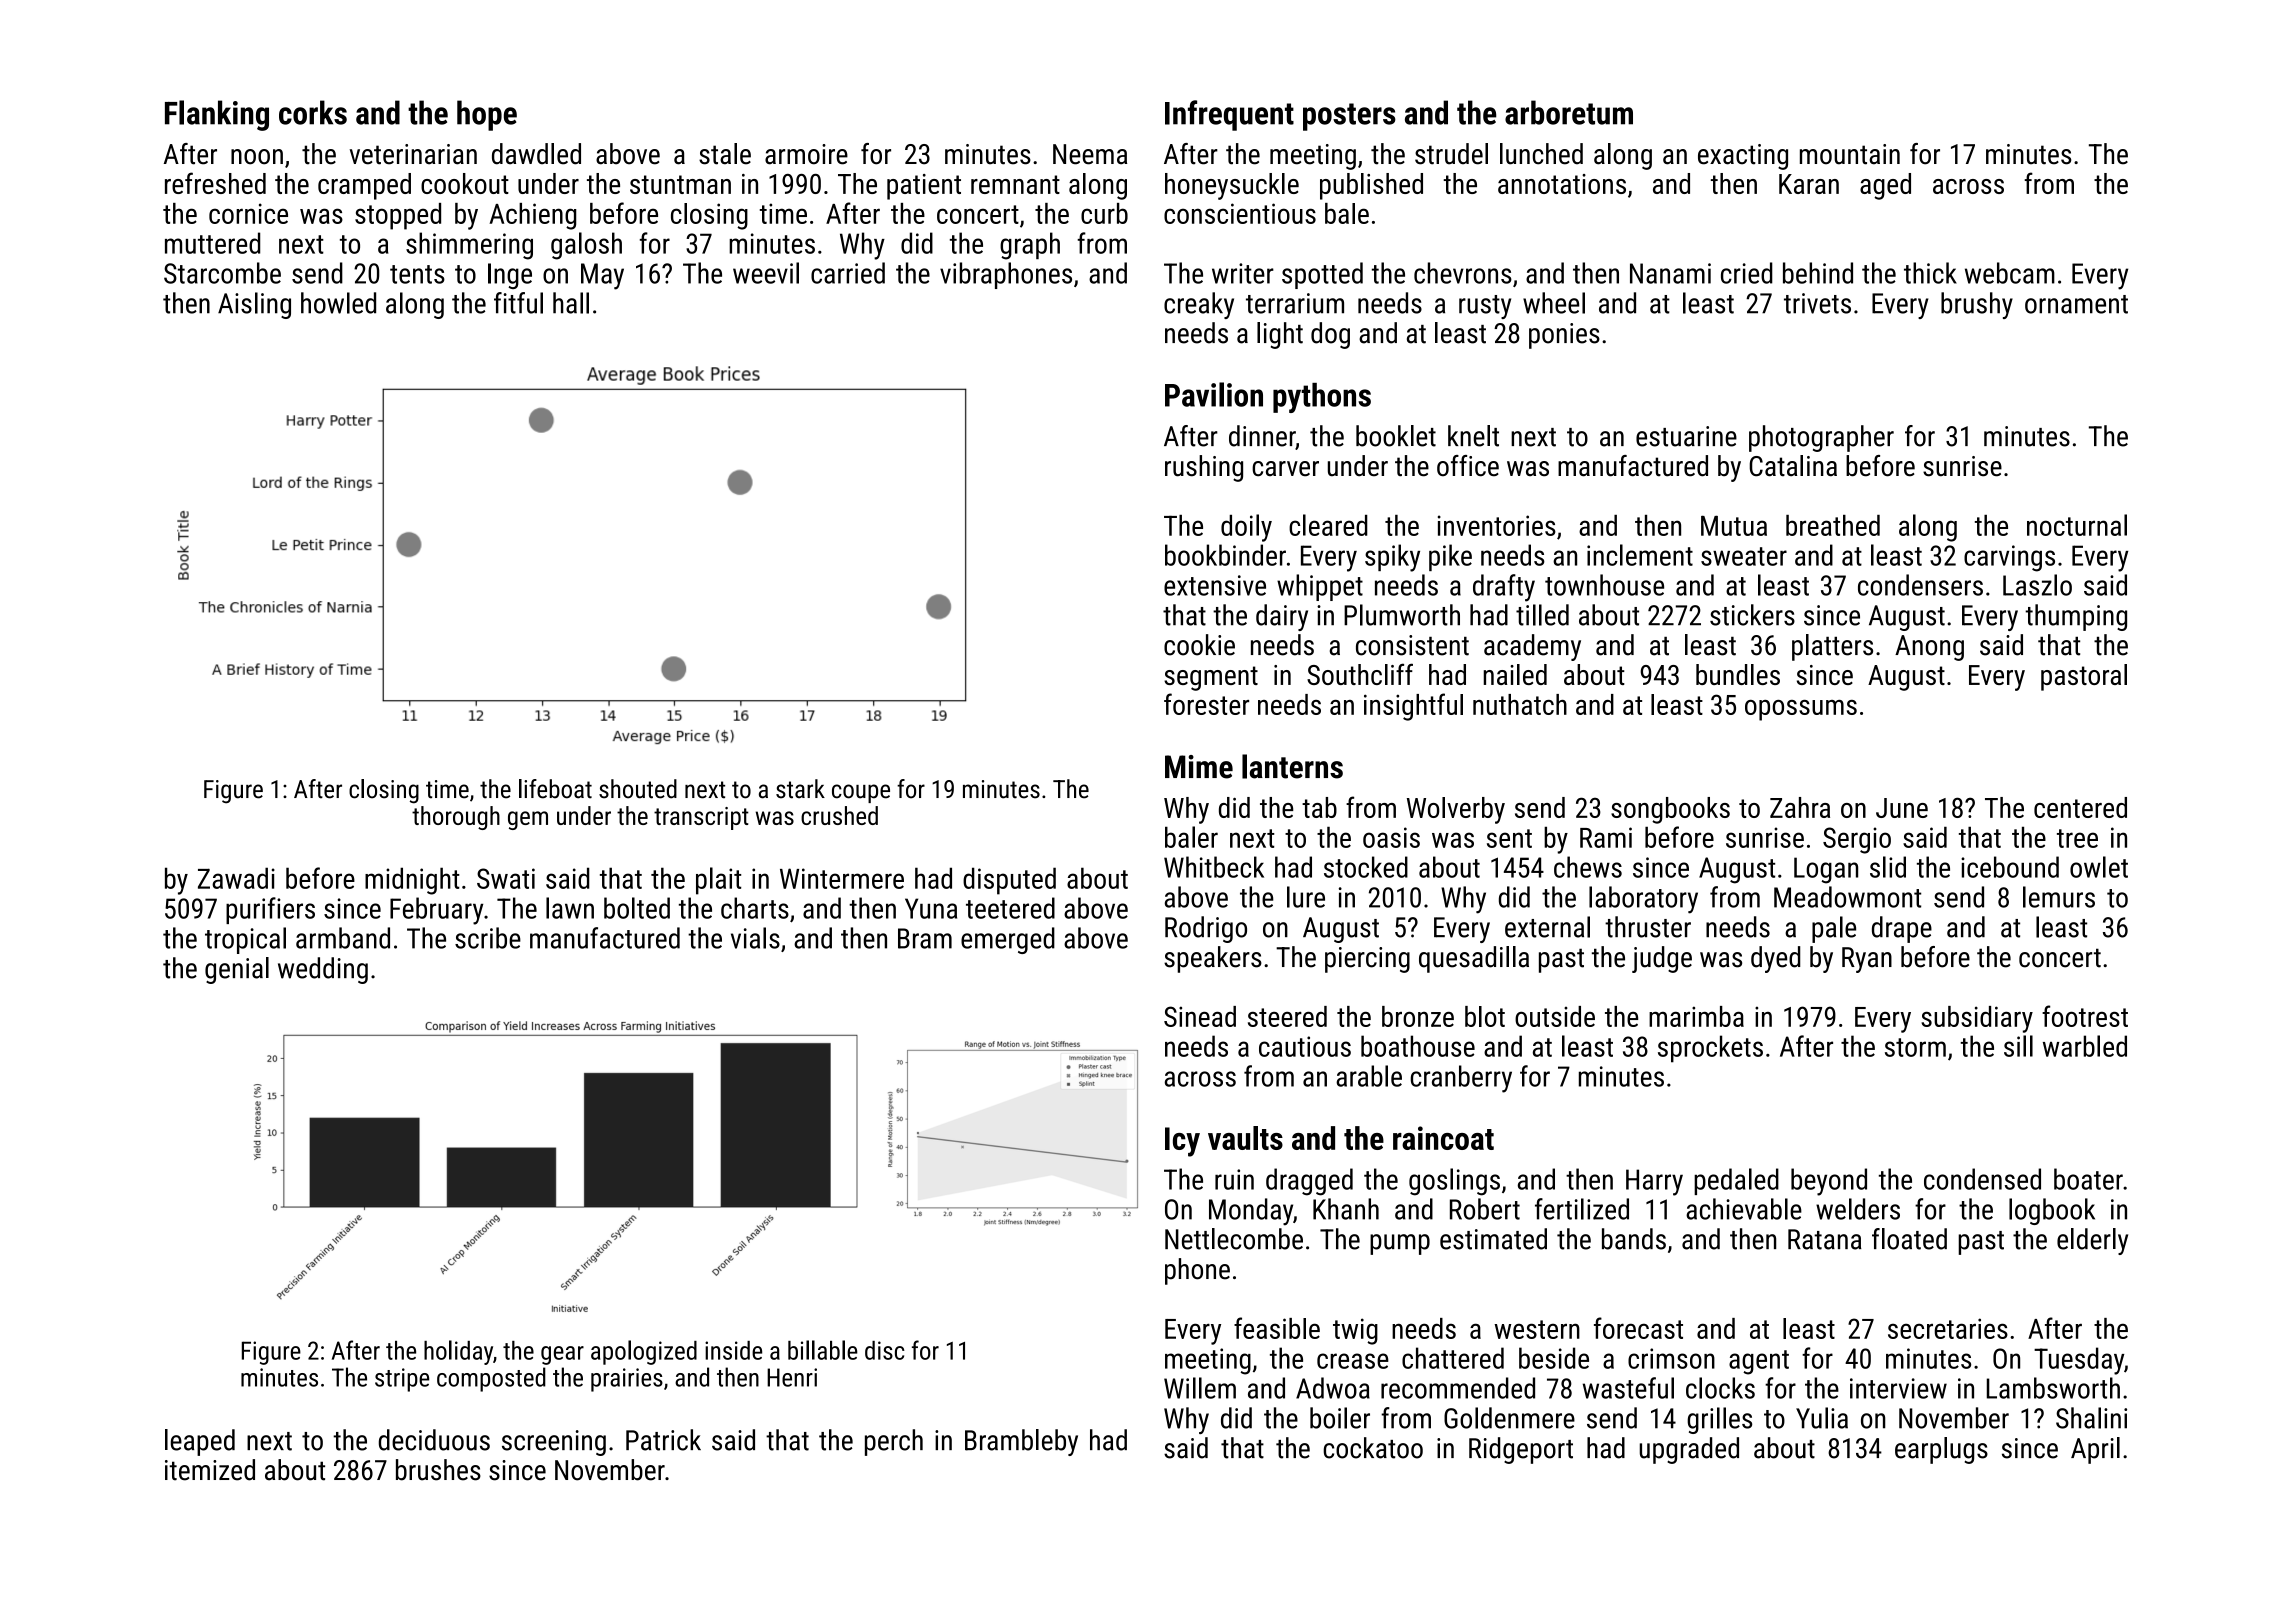 The width and height of the screenshot is (2292, 1620). Describe the element at coordinates (1930, 273) in the screenshot. I see `thick` at that location.
